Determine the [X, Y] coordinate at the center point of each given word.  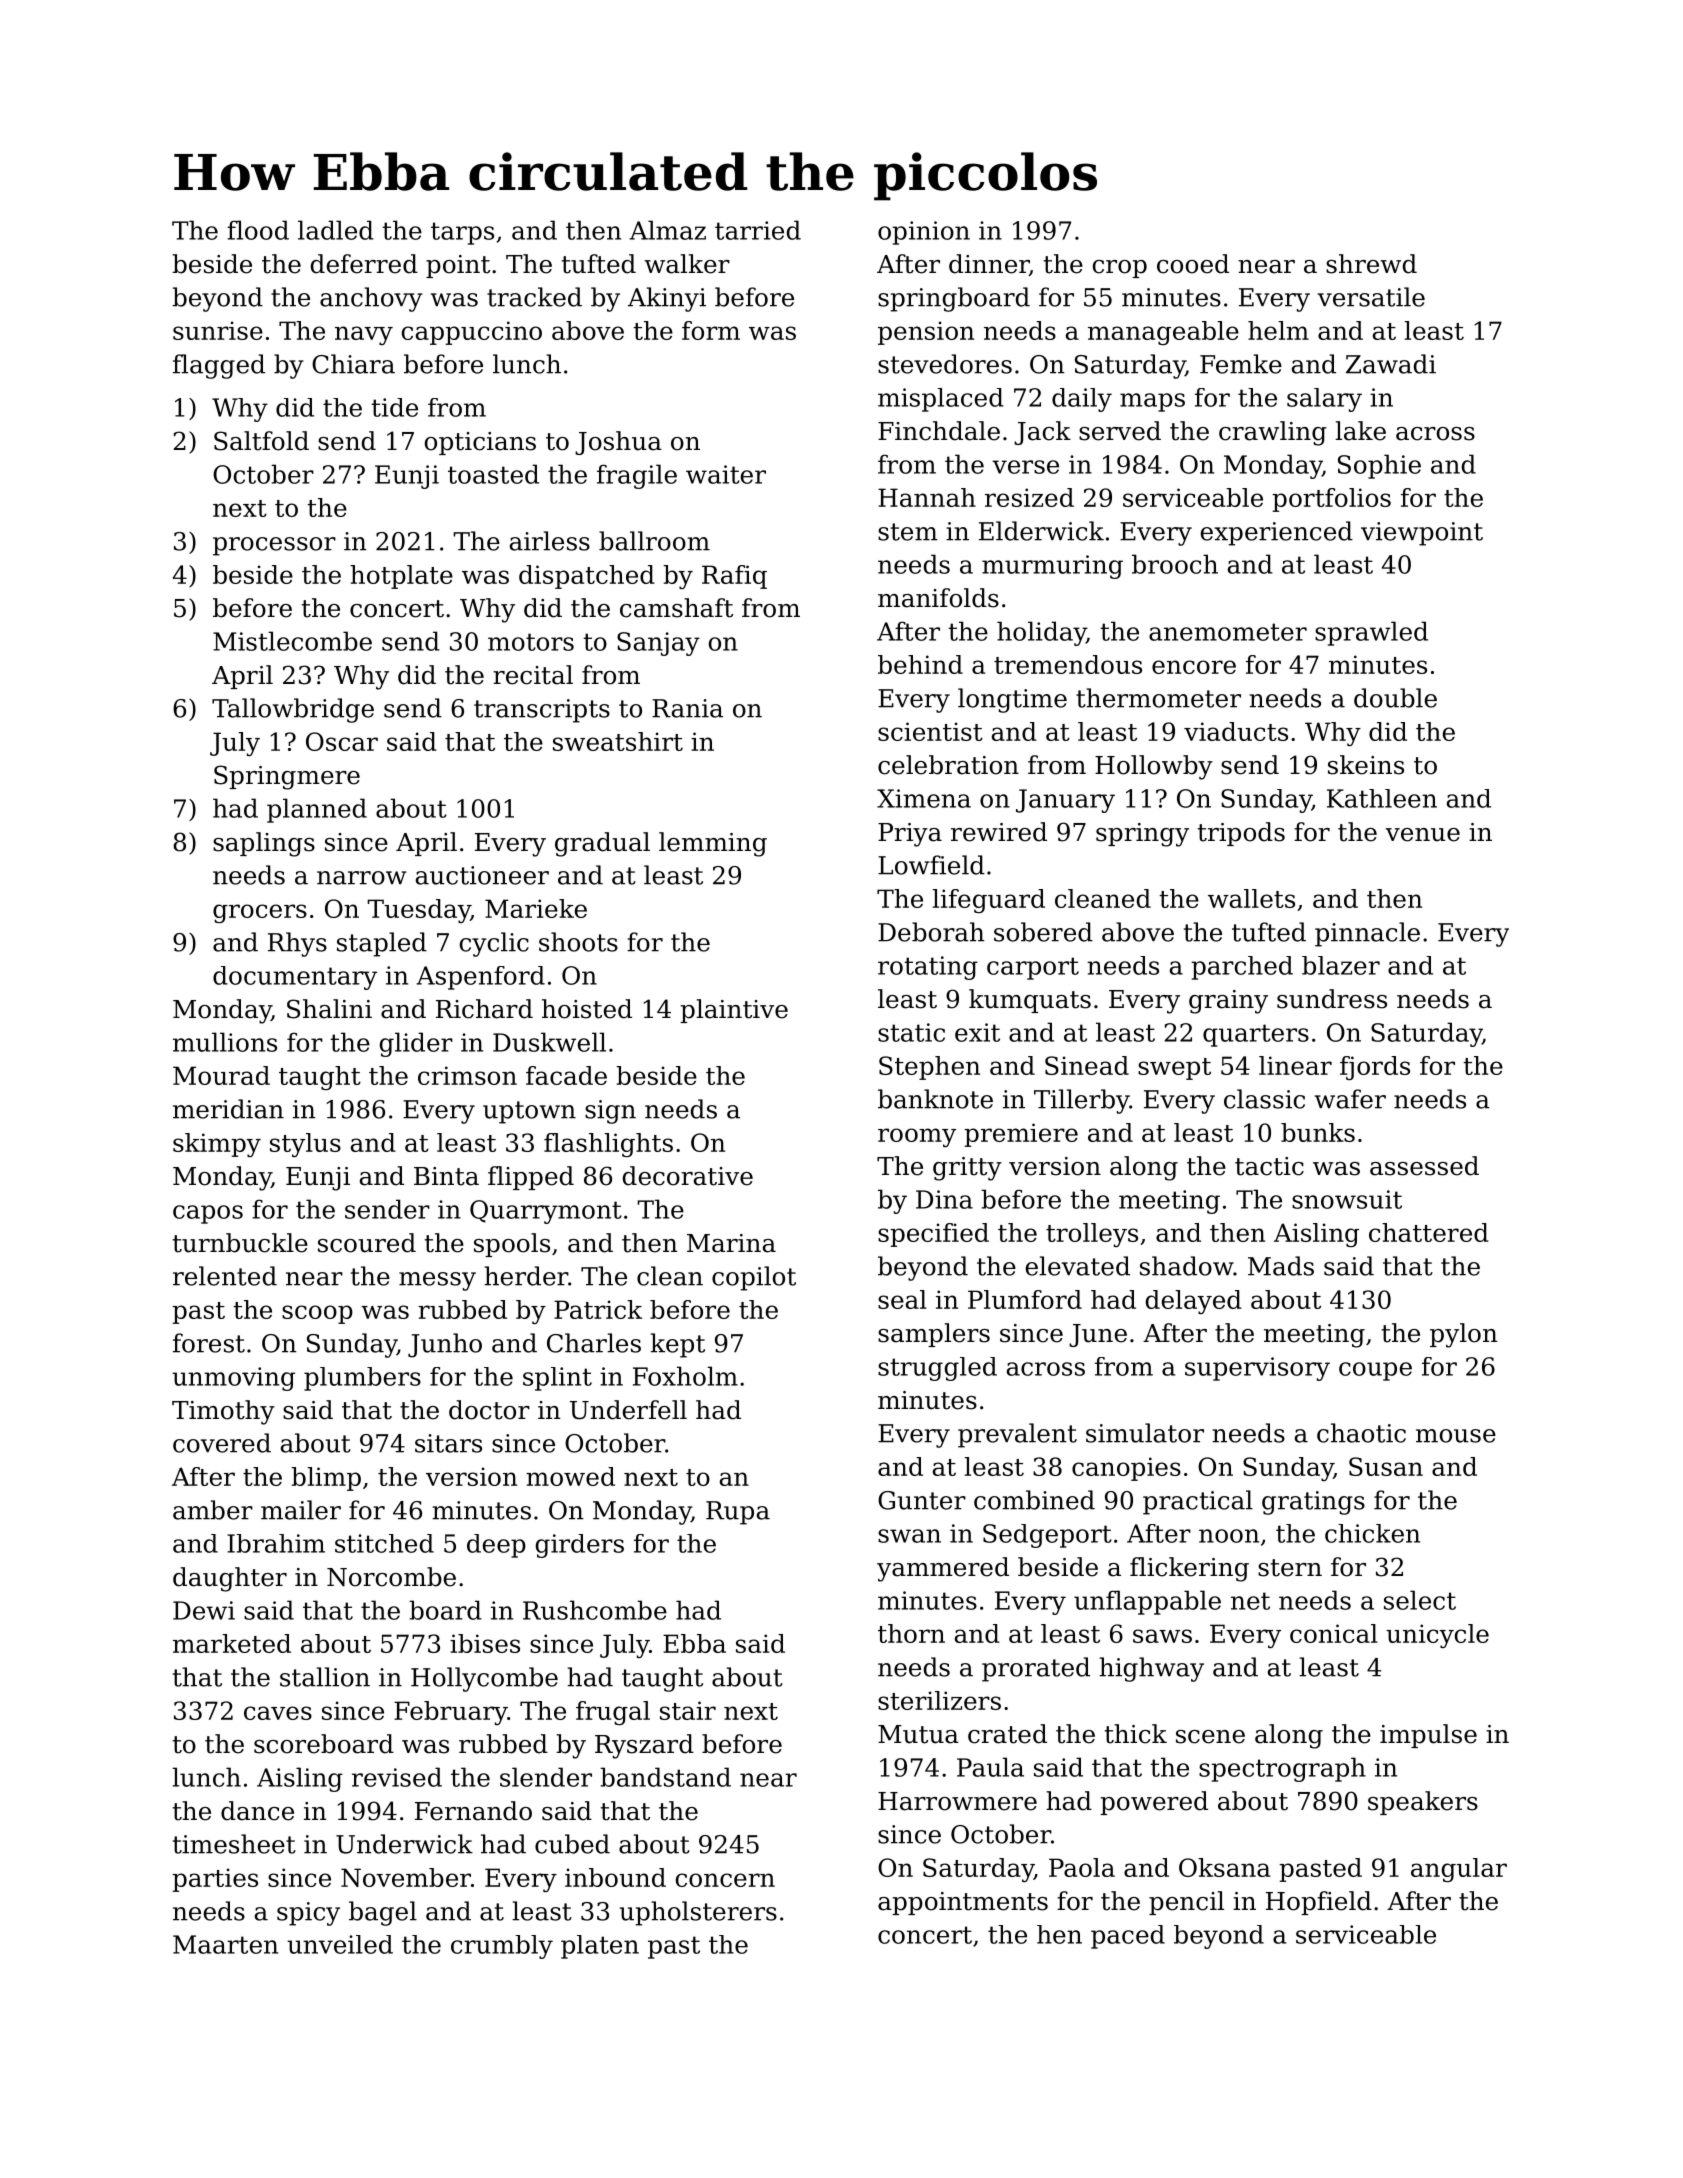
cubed [572, 1844]
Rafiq [734, 577]
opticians [480, 443]
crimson [467, 1075]
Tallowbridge [293, 710]
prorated [1036, 1669]
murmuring [1052, 567]
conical [1334, 1633]
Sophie [1379, 466]
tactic [1269, 1166]
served [1120, 431]
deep [496, 1546]
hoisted [587, 1009]
